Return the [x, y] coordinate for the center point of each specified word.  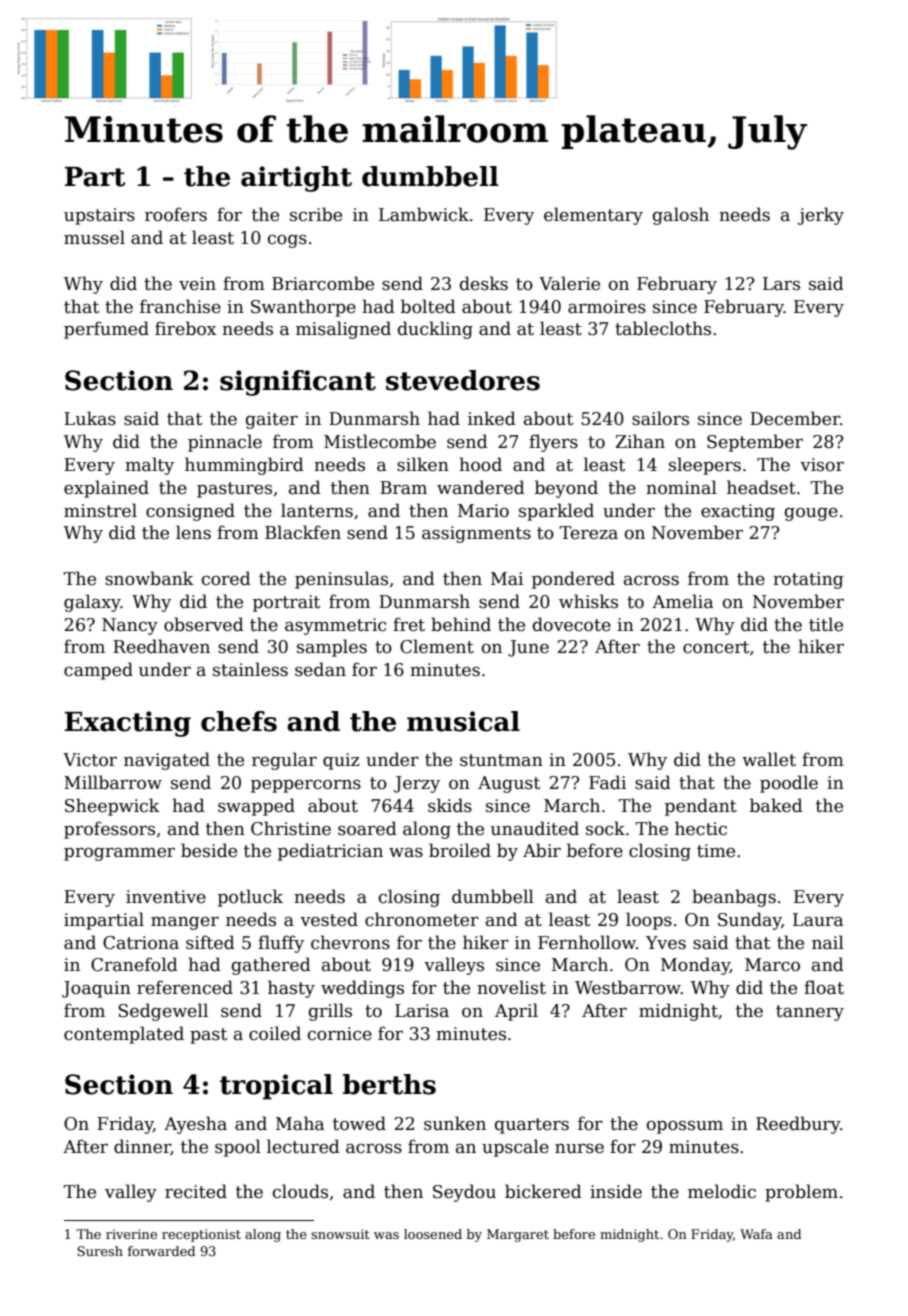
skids [450, 805]
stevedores [463, 380]
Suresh [100, 1251]
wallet [769, 759]
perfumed [106, 330]
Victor [90, 760]
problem [801, 1193]
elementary [593, 216]
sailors [660, 418]
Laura [818, 920]
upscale [515, 1148]
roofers [176, 214]
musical [463, 721]
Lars [781, 284]
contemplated [124, 1035]
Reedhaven [161, 646]
